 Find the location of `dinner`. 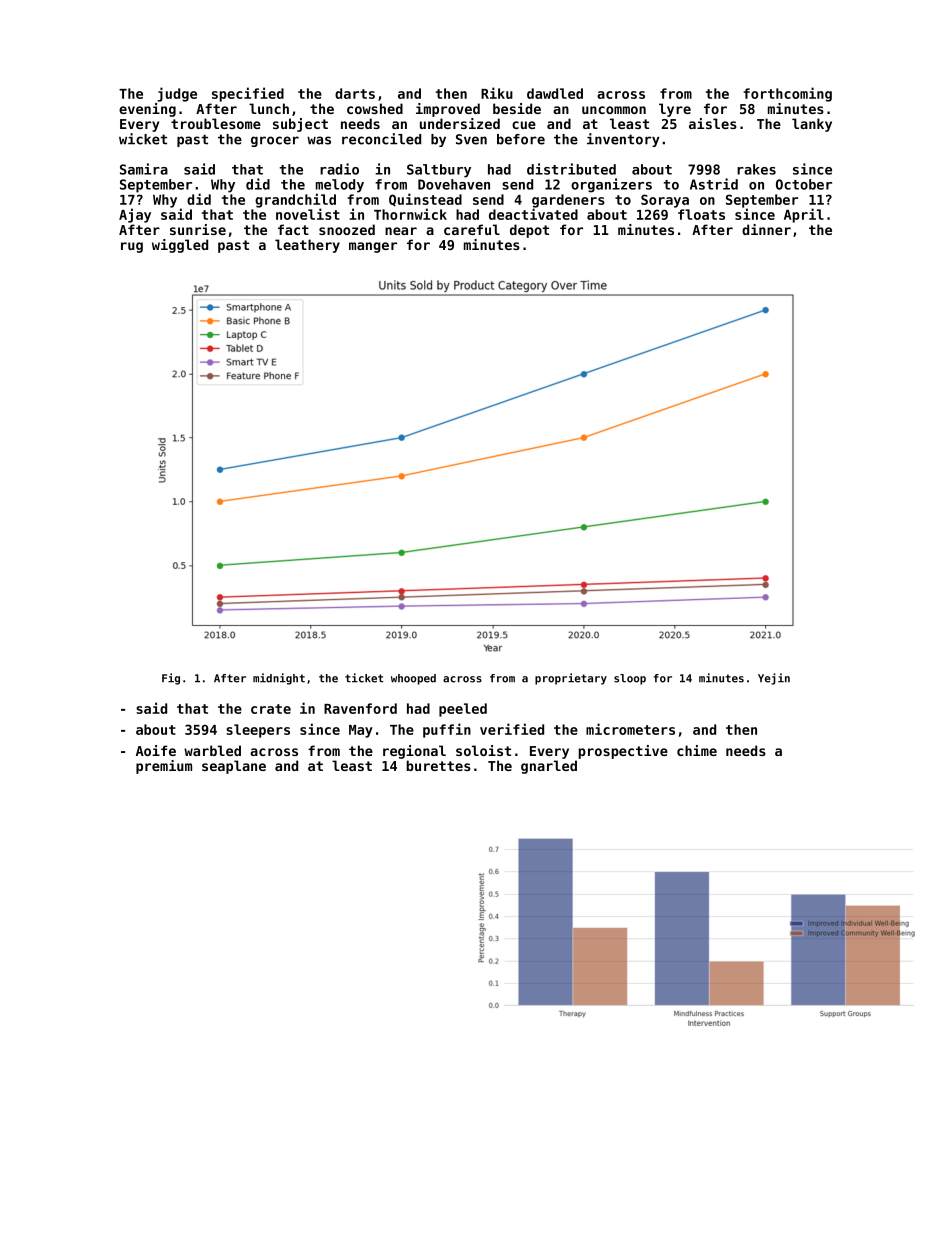

dinner is located at coordinates (766, 229).
